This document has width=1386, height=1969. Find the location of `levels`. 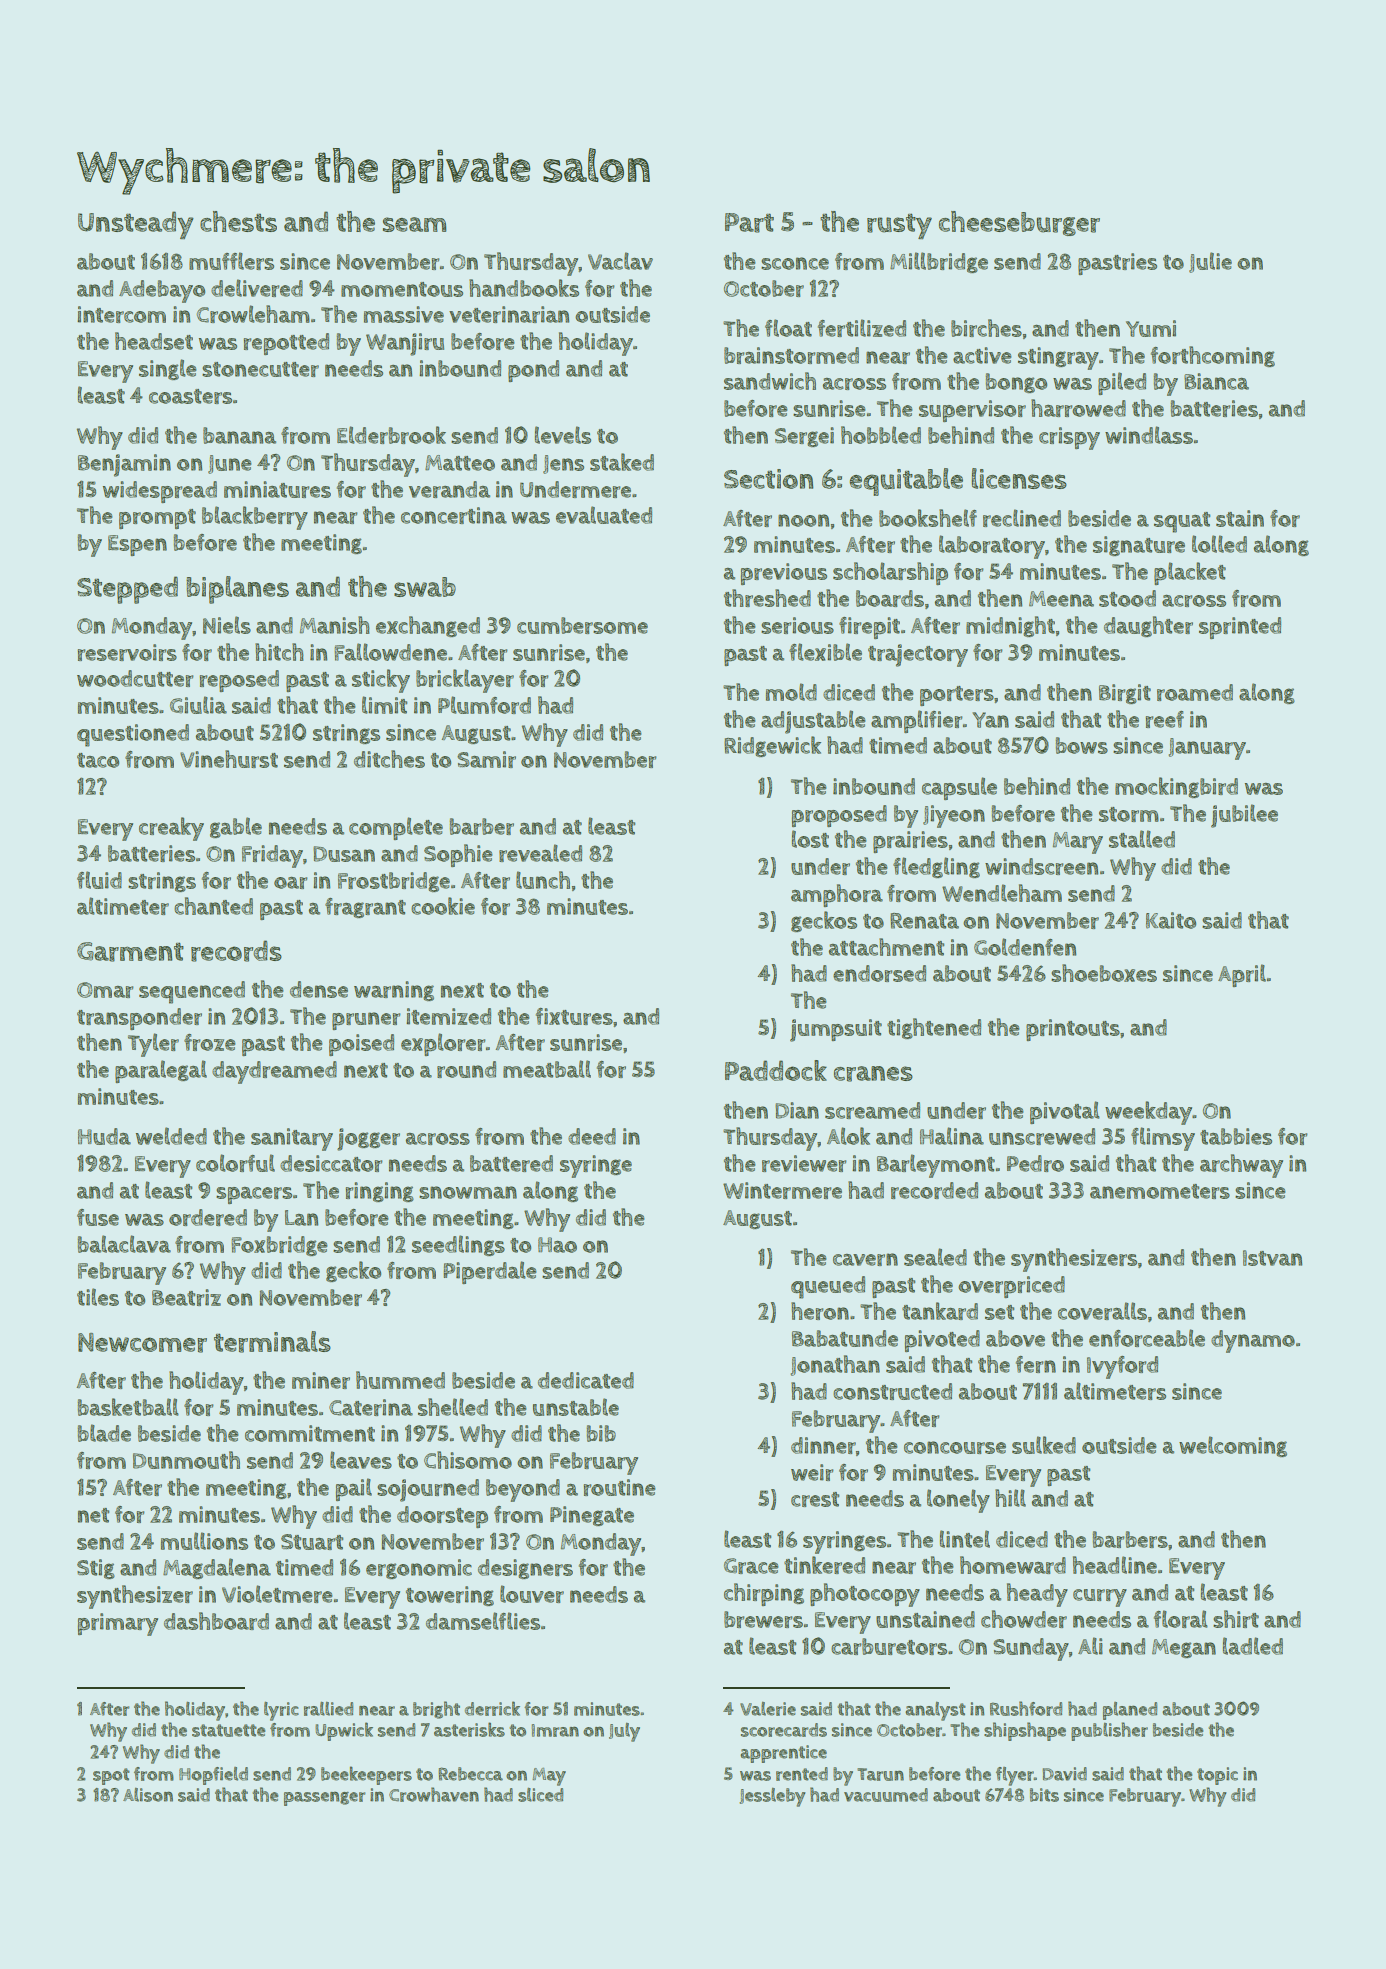

levels is located at coordinates (563, 435).
